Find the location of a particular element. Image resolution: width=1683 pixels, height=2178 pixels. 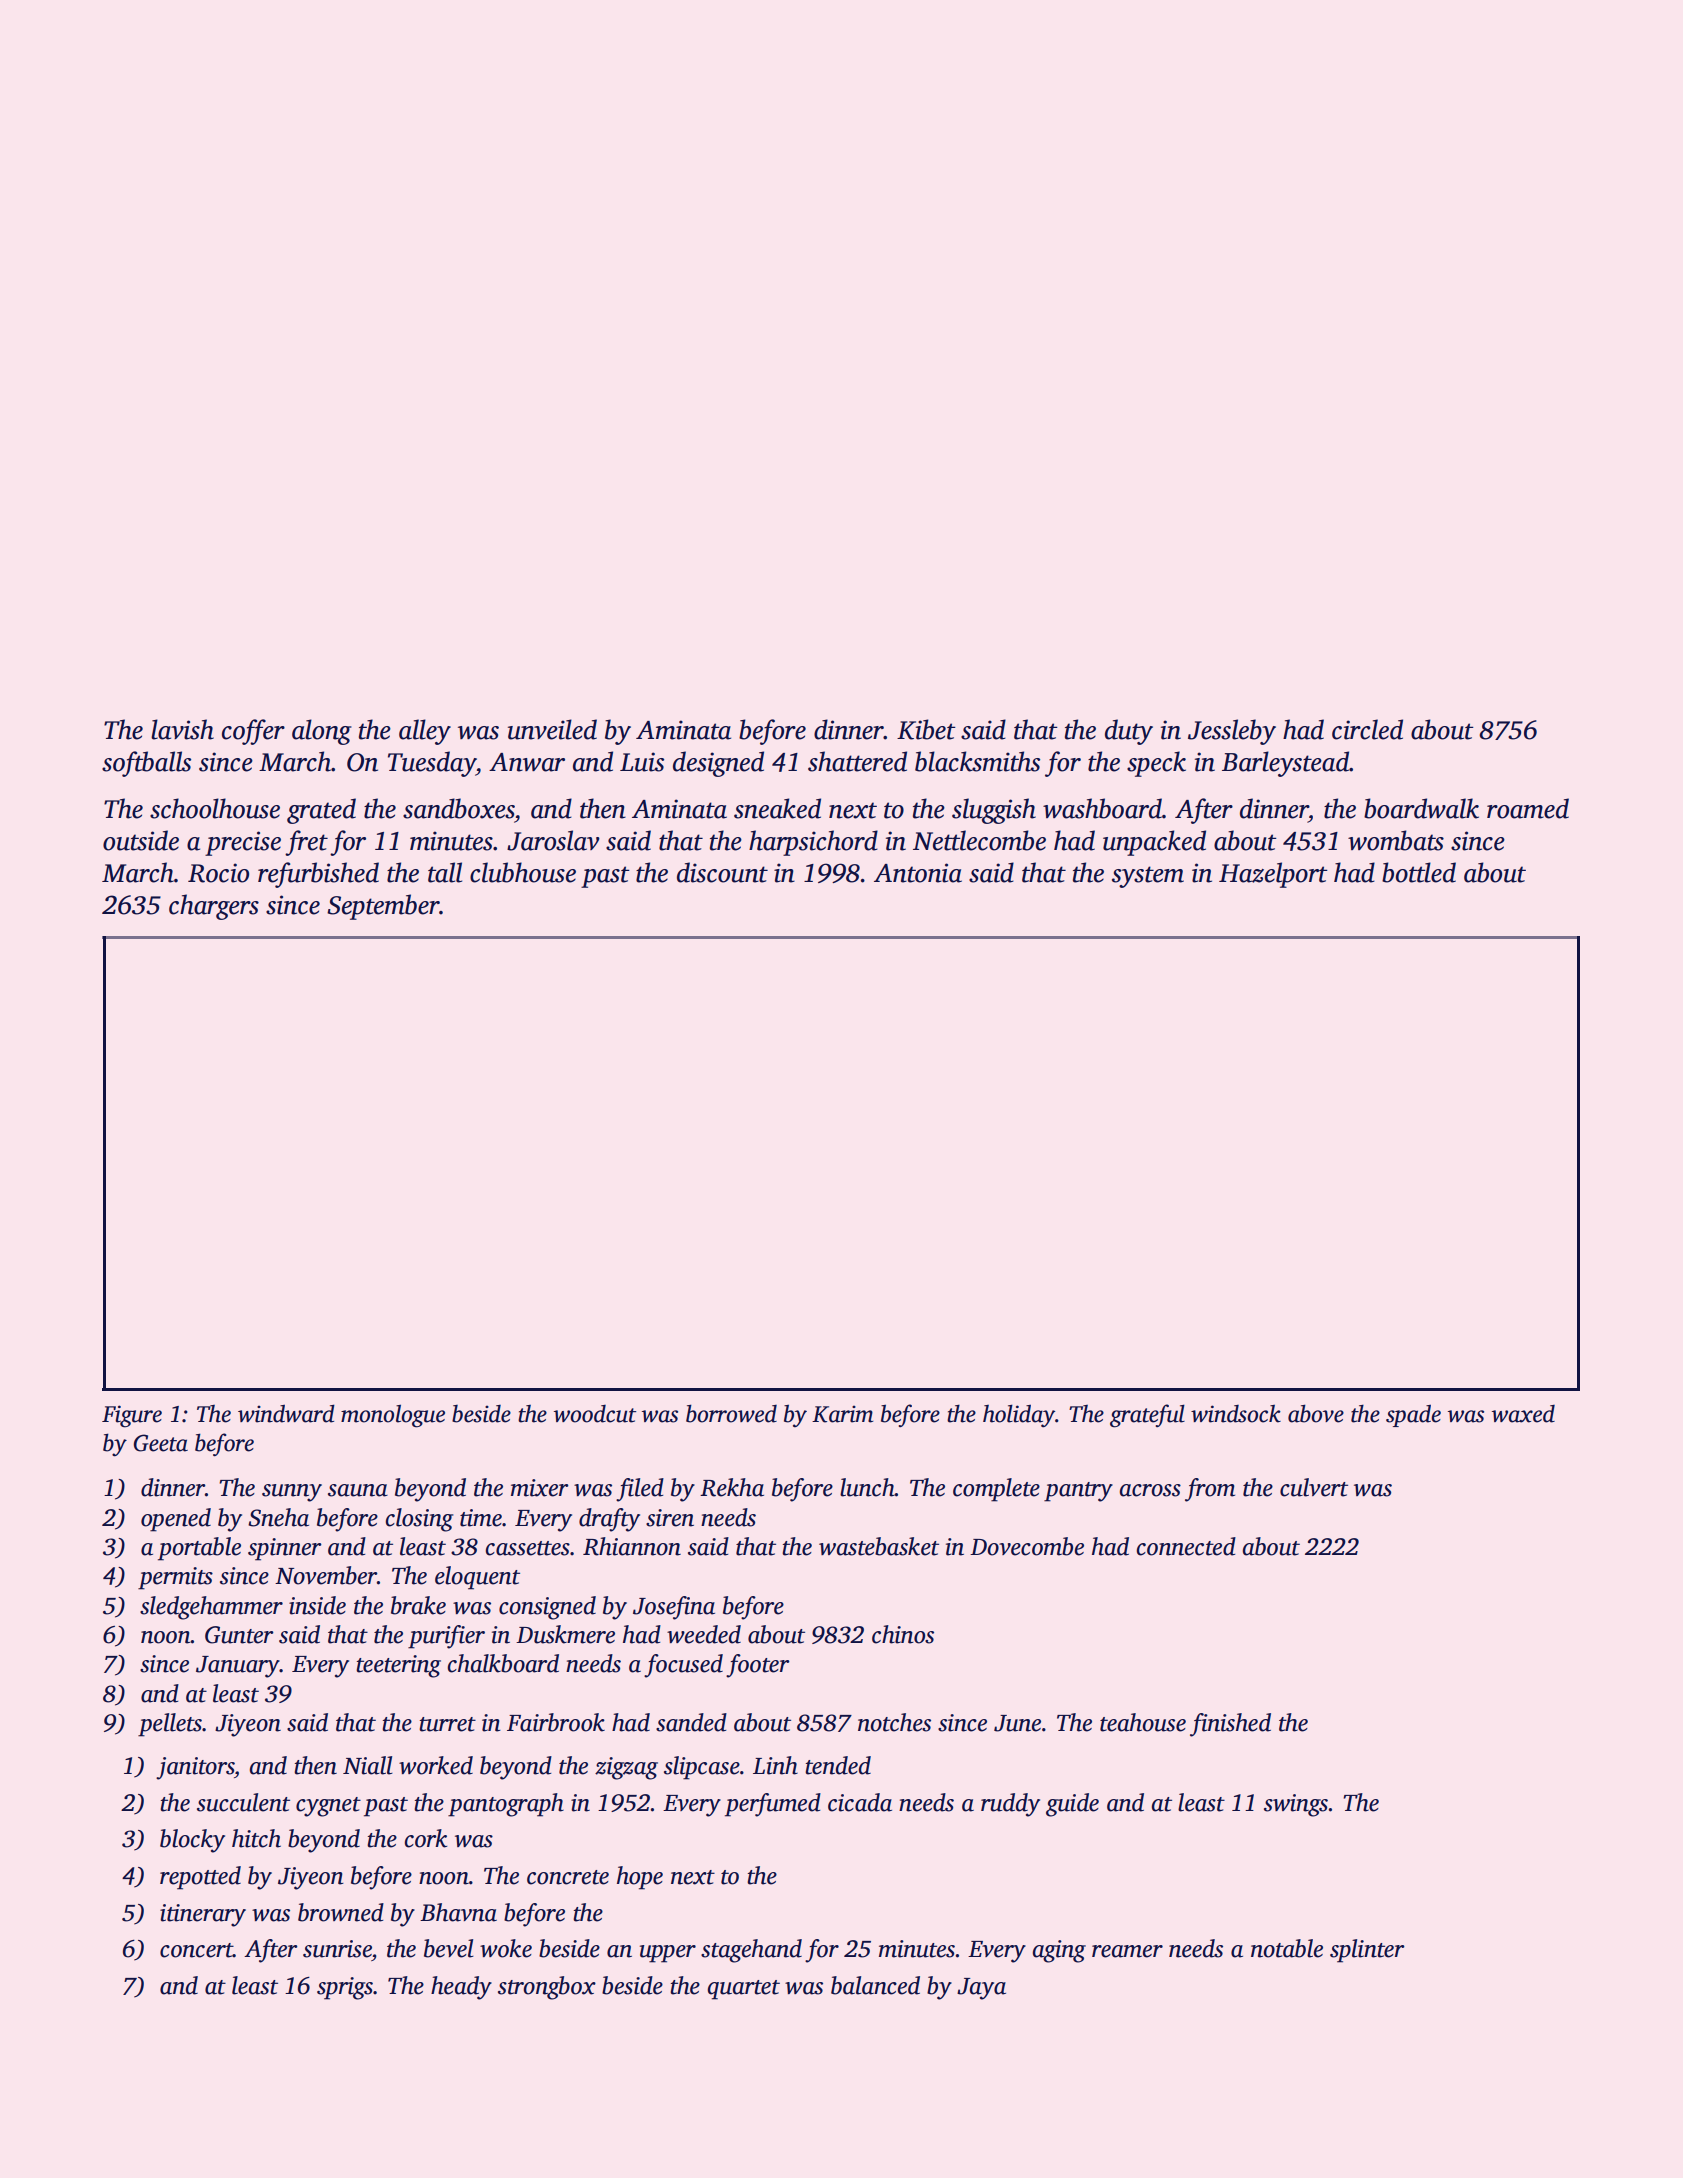

duty is located at coordinates (1129, 732).
